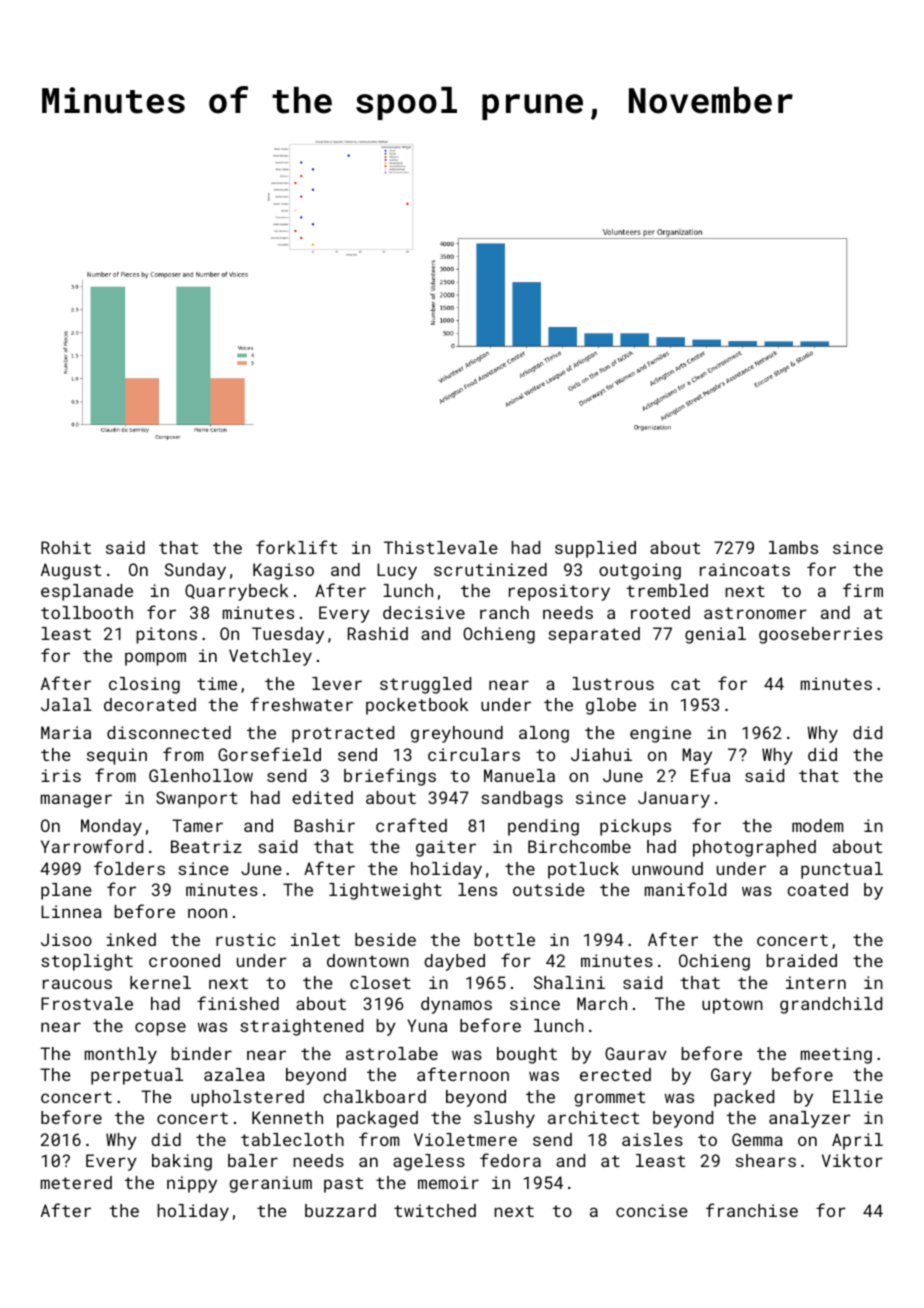  I want to click on Yarrowford, so click(92, 846).
